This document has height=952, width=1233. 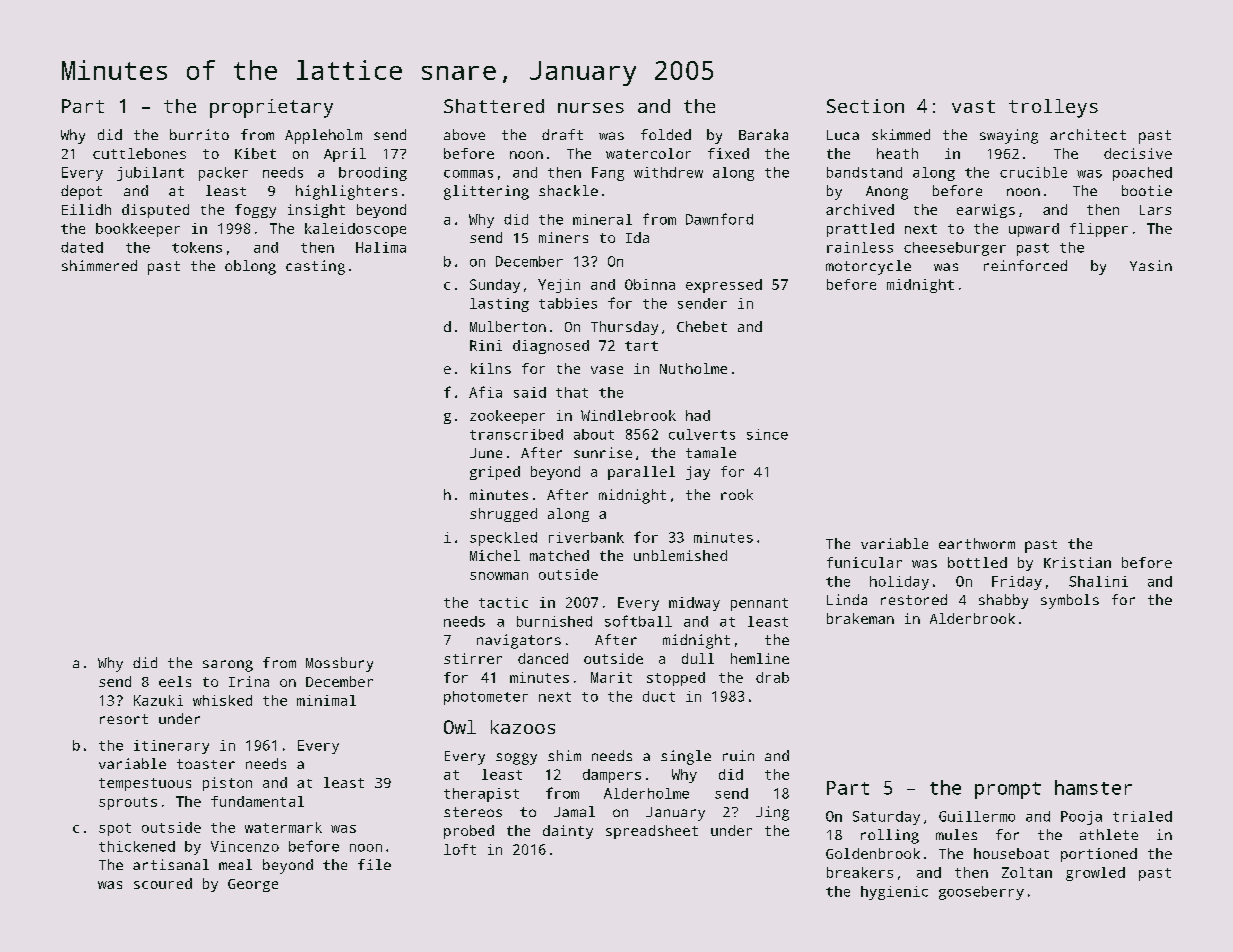 What do you see at coordinates (652, 832) in the document?
I see `spreadsheet` at bounding box center [652, 832].
